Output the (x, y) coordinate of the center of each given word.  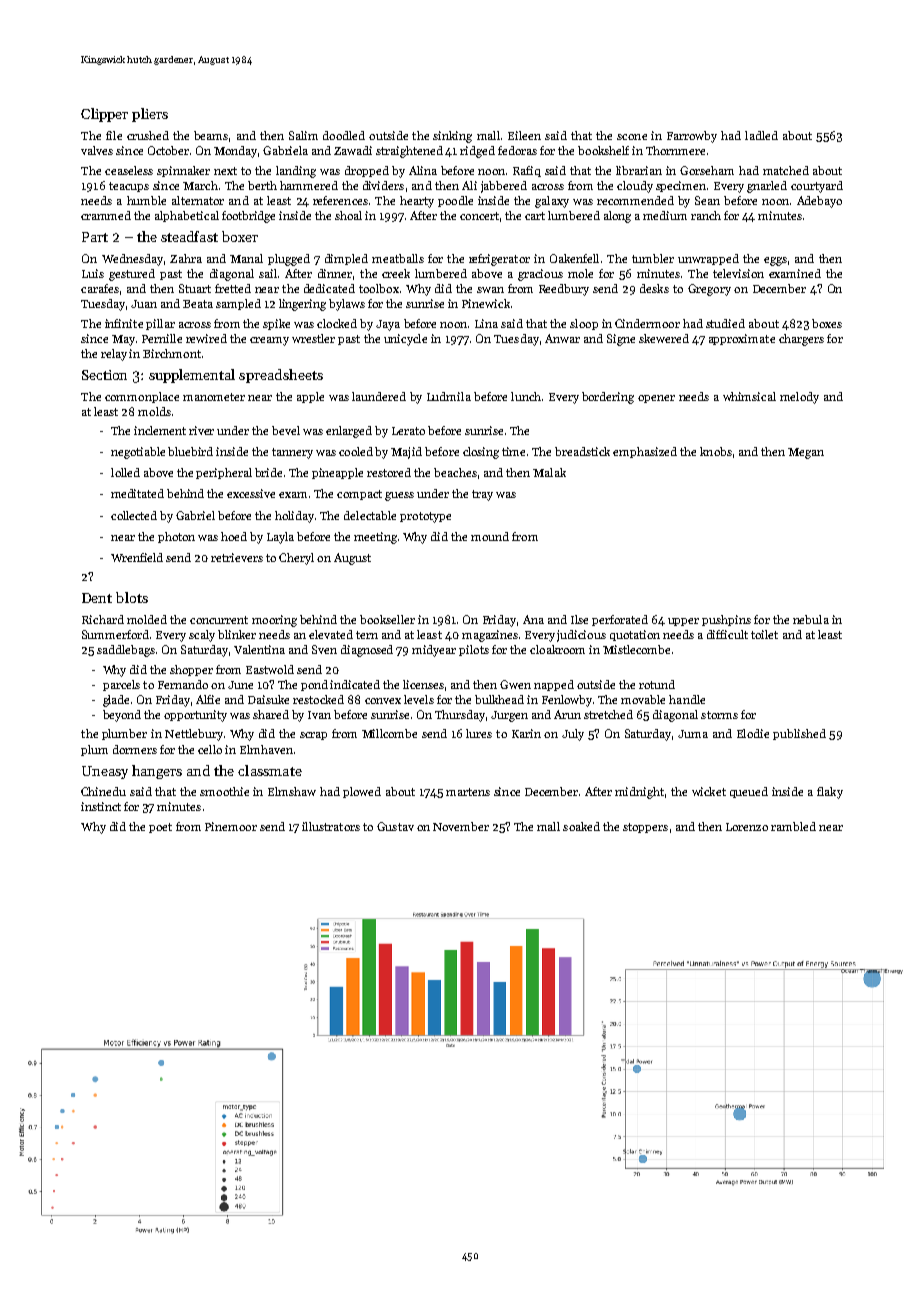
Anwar (562, 338)
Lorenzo (747, 827)
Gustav (395, 826)
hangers (157, 772)
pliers (150, 115)
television (738, 273)
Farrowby (692, 137)
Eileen (524, 135)
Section (104, 375)
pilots (474, 650)
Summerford (115, 634)
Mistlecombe (636, 649)
